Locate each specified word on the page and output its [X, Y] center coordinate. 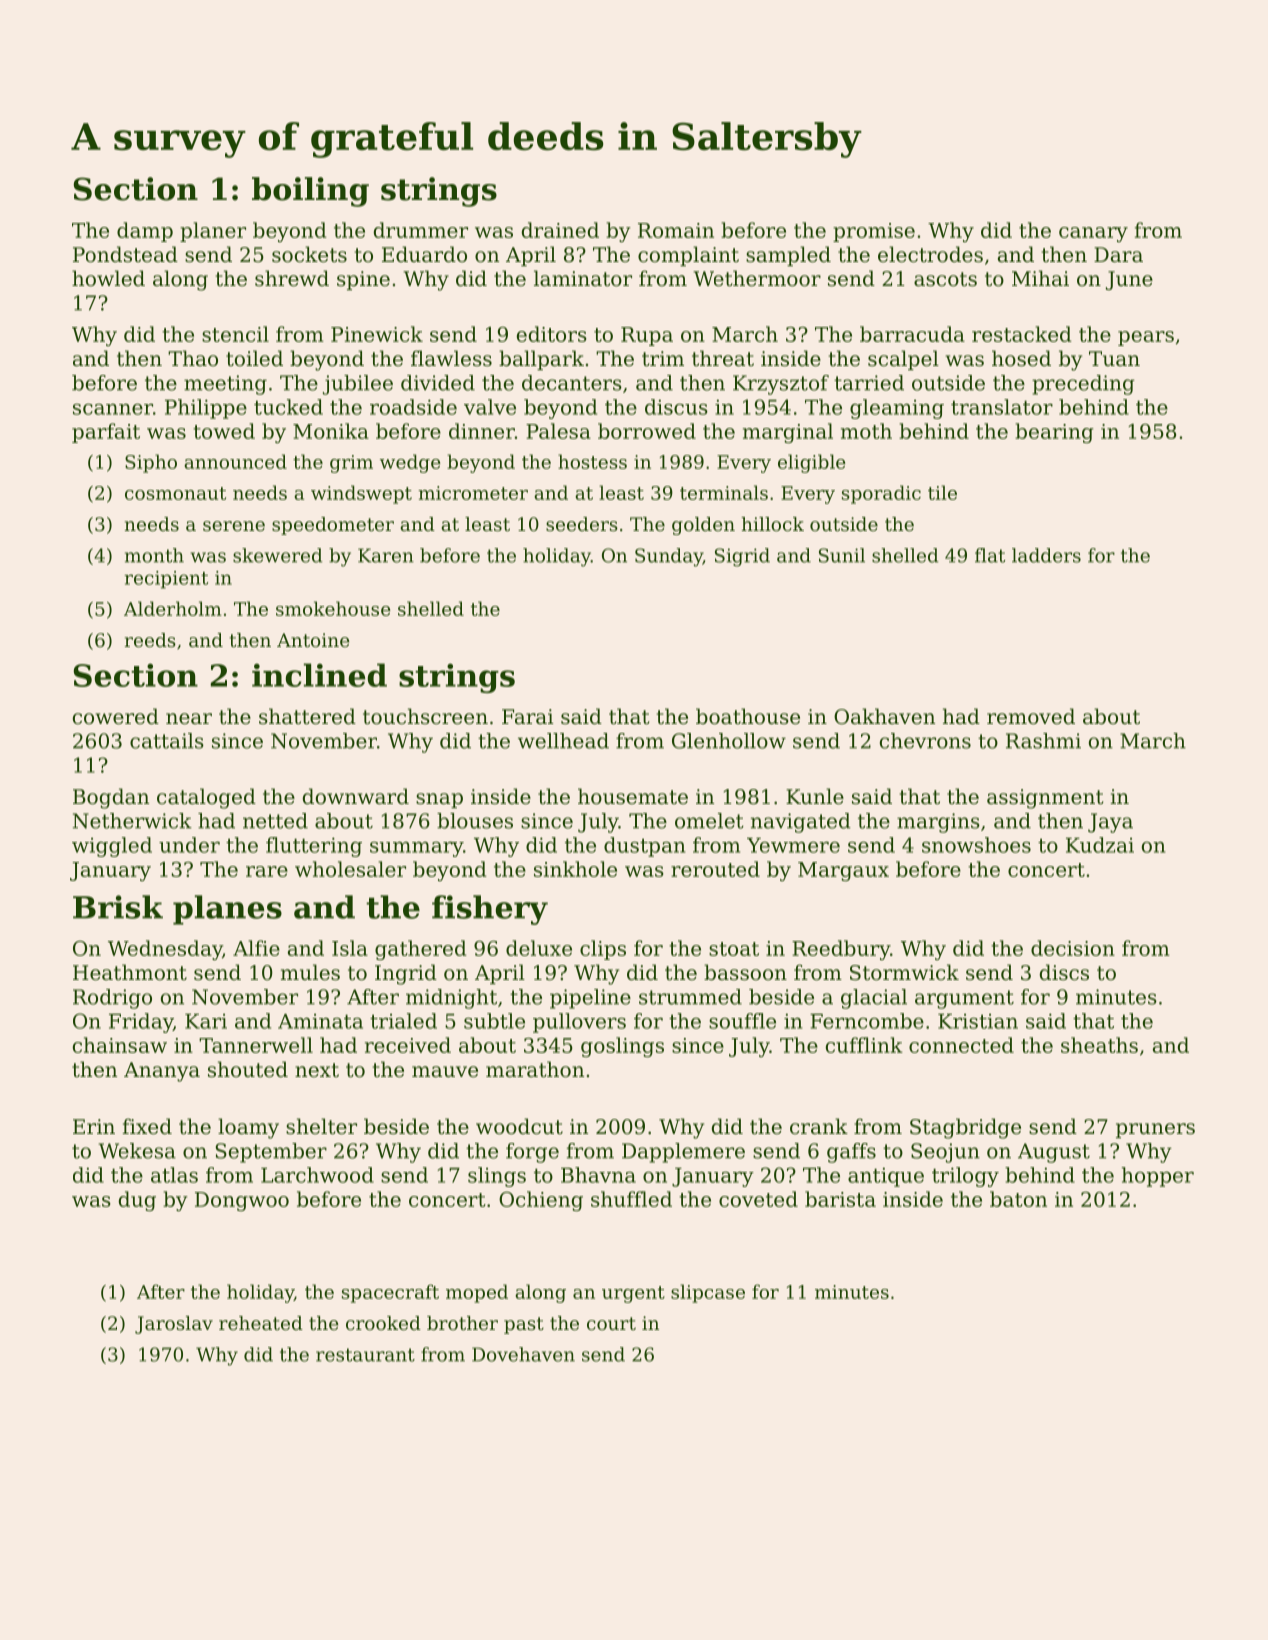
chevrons [925, 741]
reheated [261, 1323]
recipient [166, 580]
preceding [1083, 385]
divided [438, 383]
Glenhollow [729, 741]
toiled [254, 358]
